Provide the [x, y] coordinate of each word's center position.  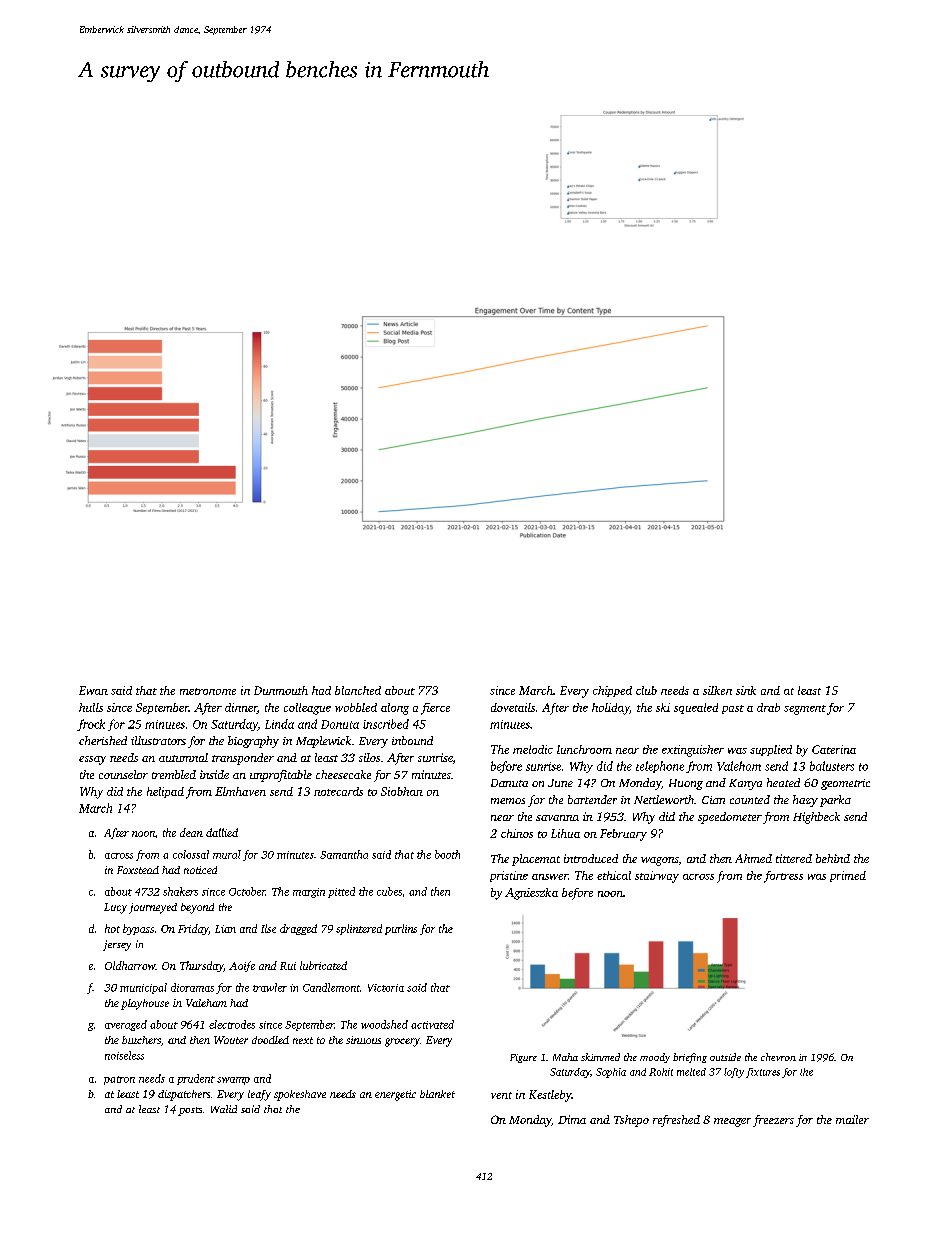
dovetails [513, 707]
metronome [208, 691]
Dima [572, 1119]
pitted [341, 892]
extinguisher [693, 751]
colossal [191, 854]
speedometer [730, 818]
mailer [852, 1119]
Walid [224, 1109]
